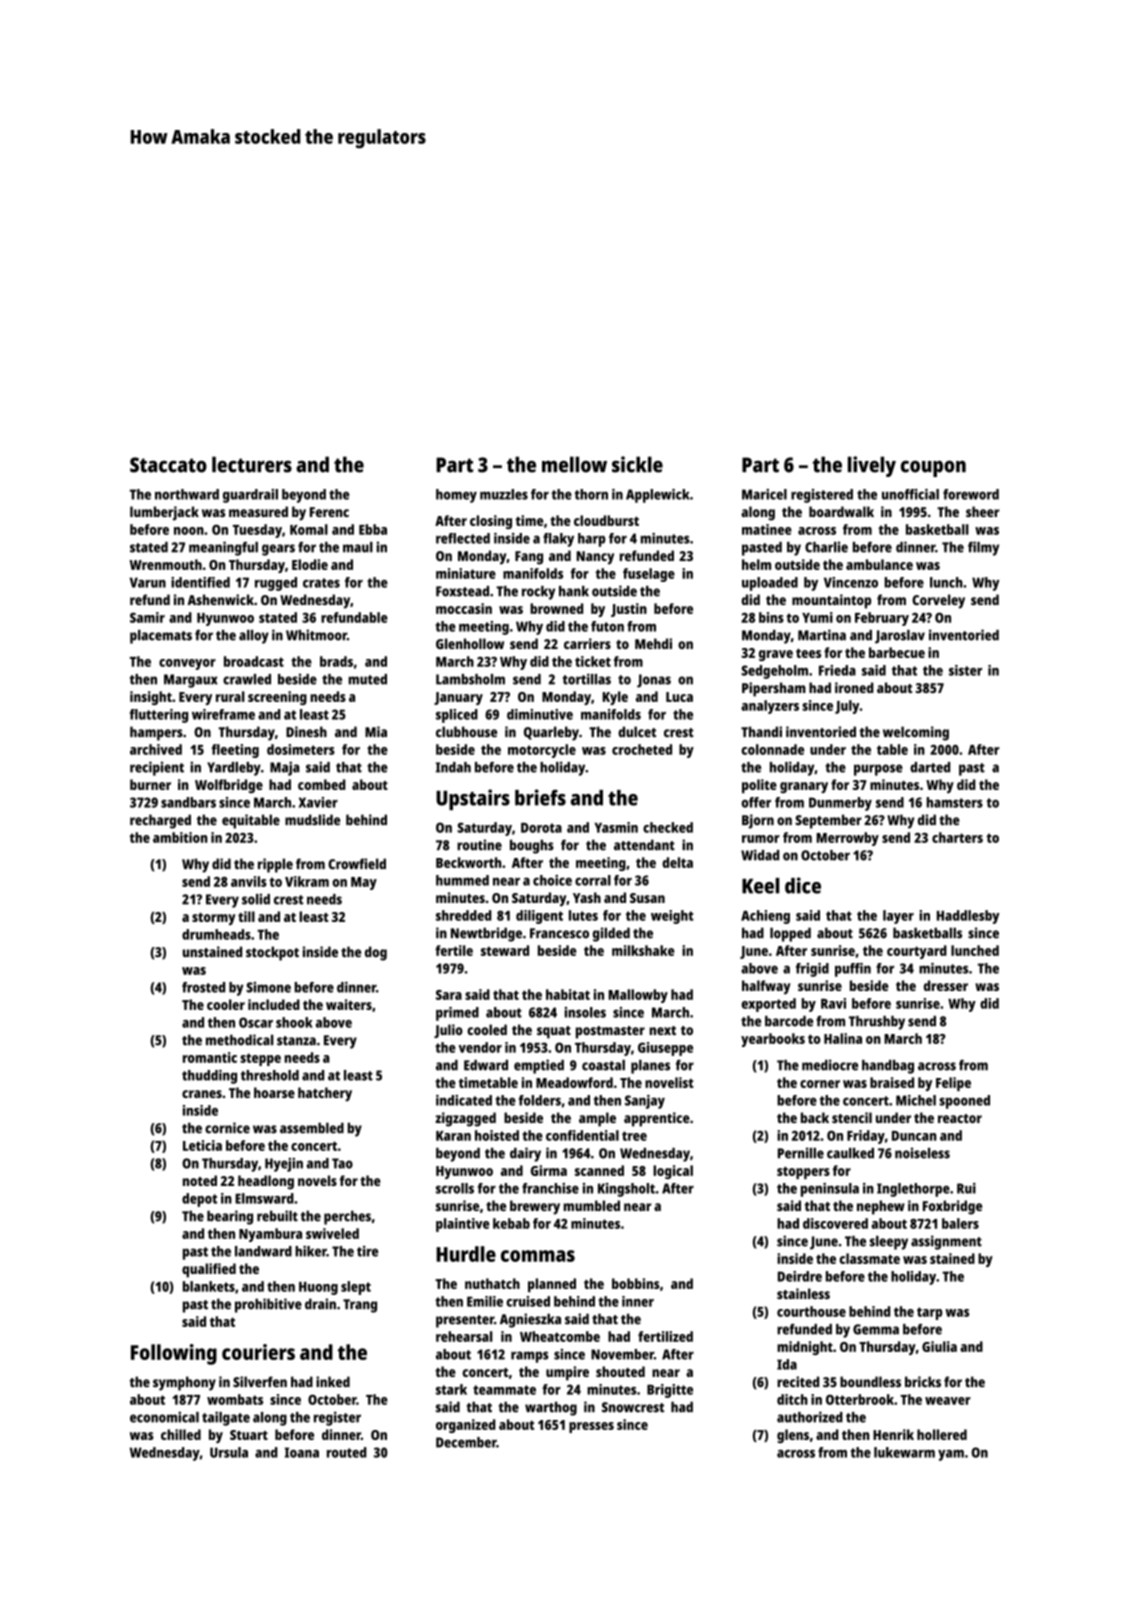 This screenshot has height=1597, width=1129. I want to click on brewery, so click(535, 1207).
